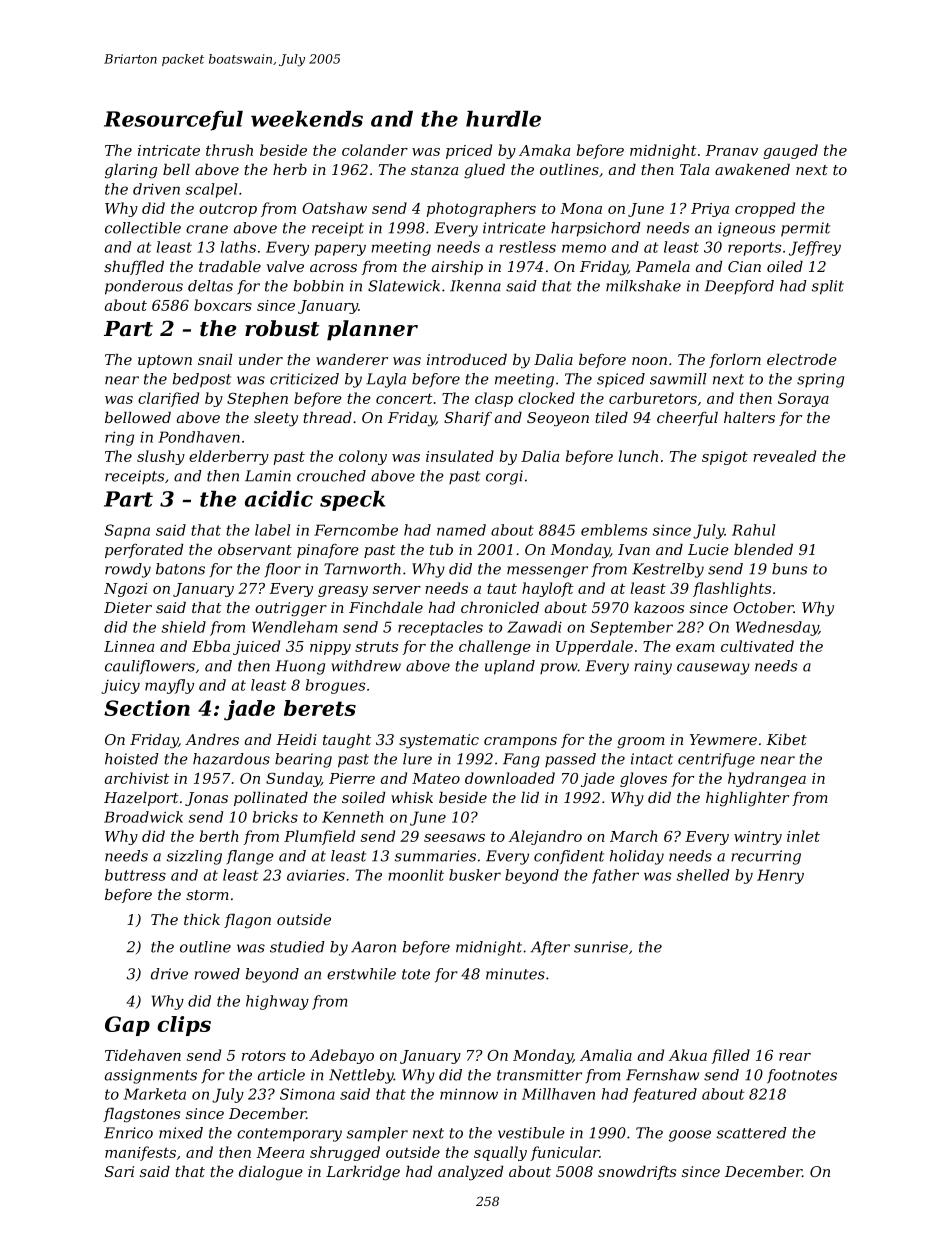  What do you see at coordinates (238, 247) in the screenshot?
I see `laths` at bounding box center [238, 247].
